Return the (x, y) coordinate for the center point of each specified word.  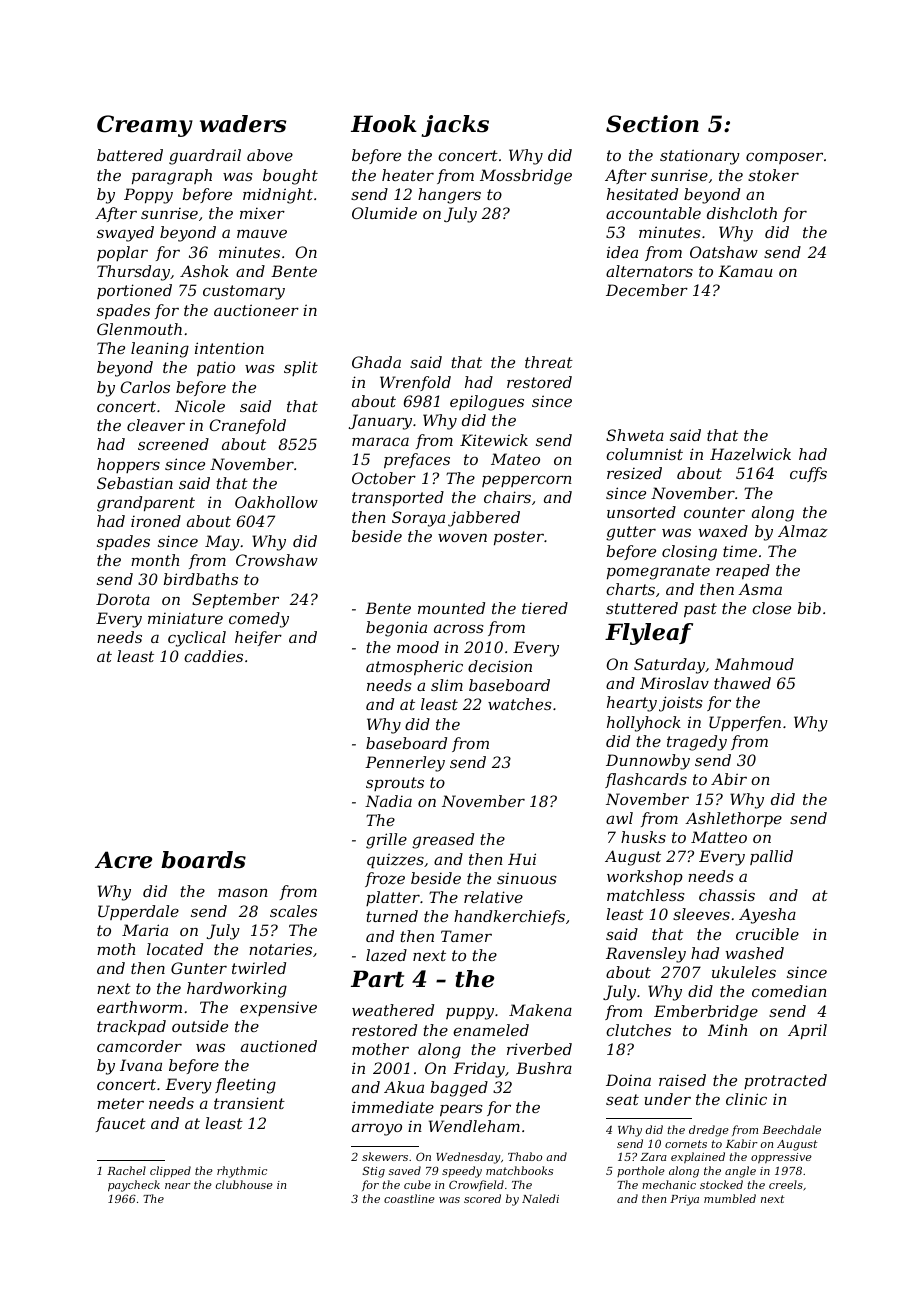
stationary (700, 157)
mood (418, 647)
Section (652, 124)
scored (482, 1198)
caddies (213, 656)
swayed (125, 234)
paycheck (134, 1186)
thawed (742, 683)
